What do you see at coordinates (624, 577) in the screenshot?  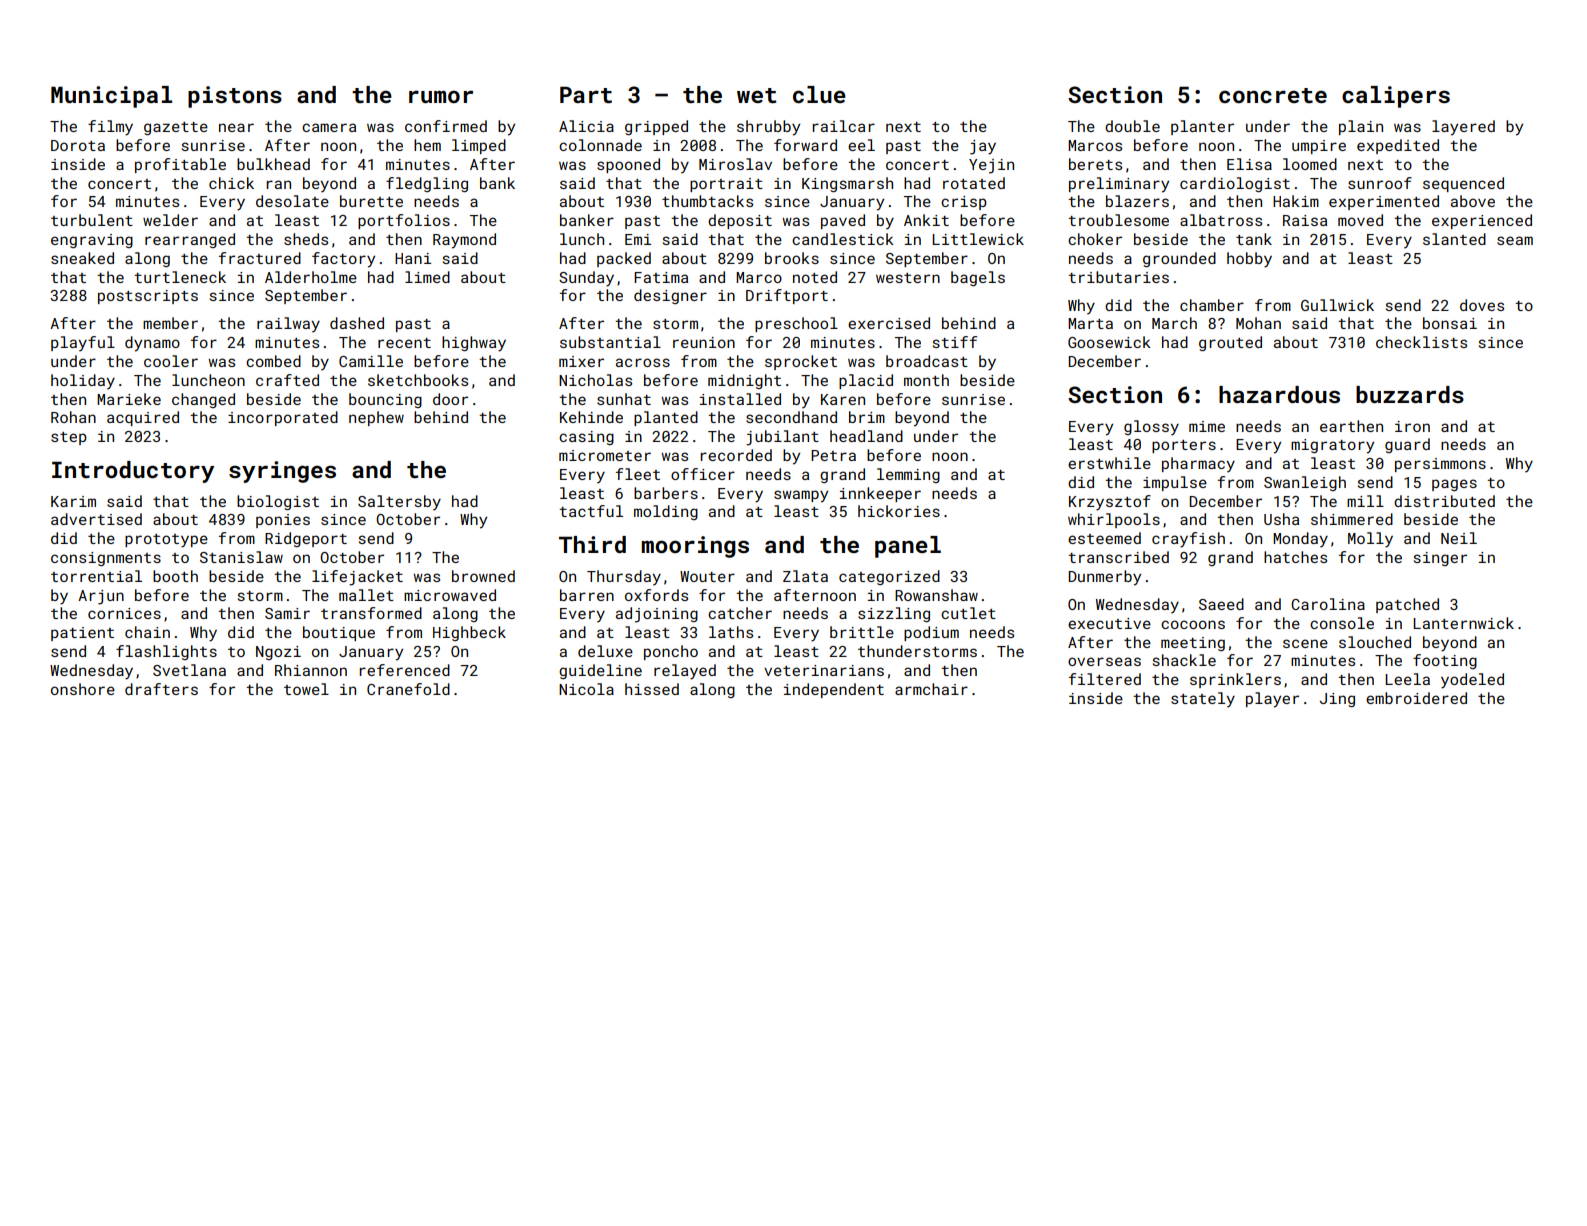 I see `Thursday` at bounding box center [624, 577].
